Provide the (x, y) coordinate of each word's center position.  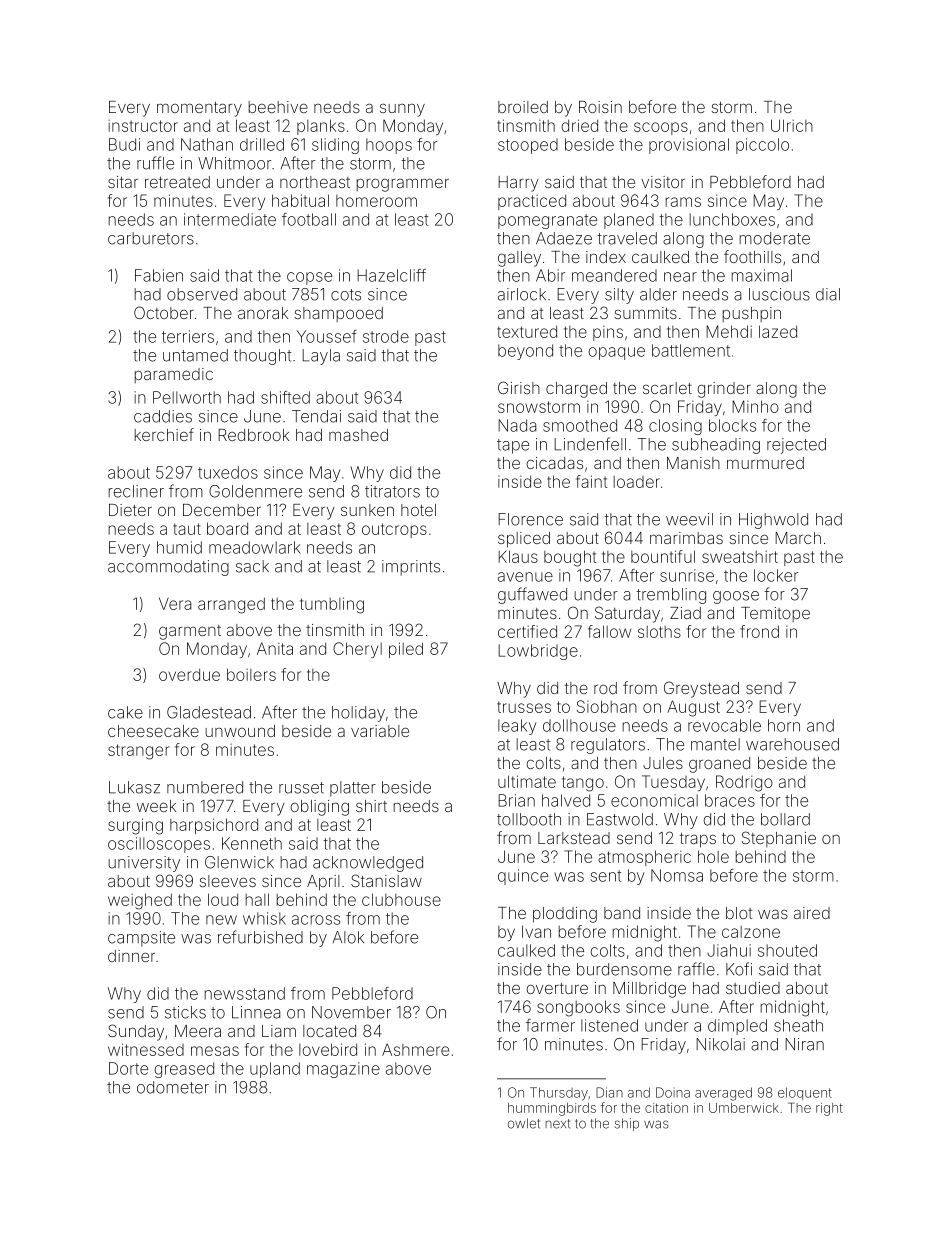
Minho (755, 406)
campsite (141, 939)
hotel (418, 510)
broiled (523, 107)
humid (179, 547)
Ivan (536, 931)
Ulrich (792, 125)
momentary (199, 109)
